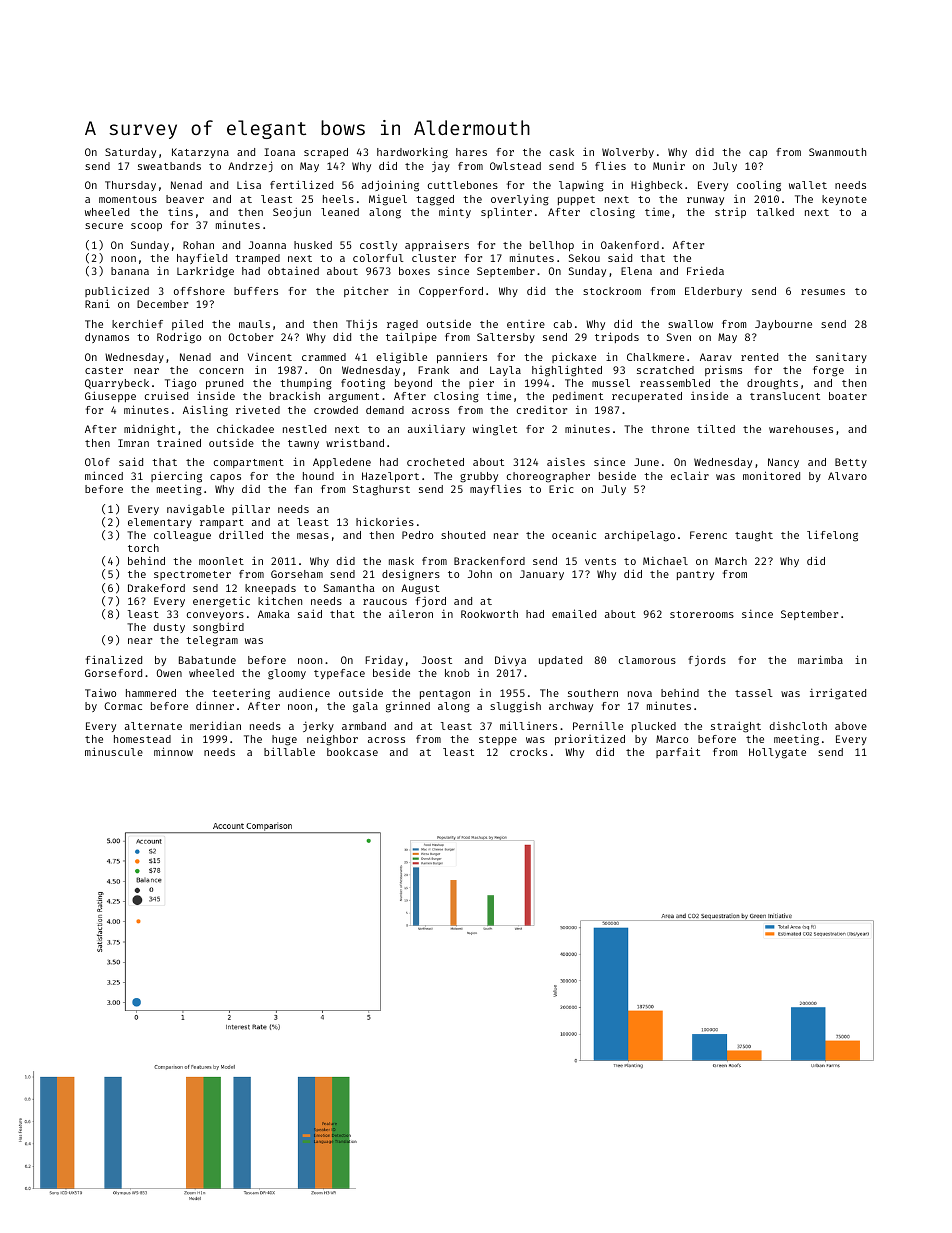 The width and height of the screenshot is (952, 1233). Describe the element at coordinates (114, 751) in the screenshot. I see `minuscule` at that location.
